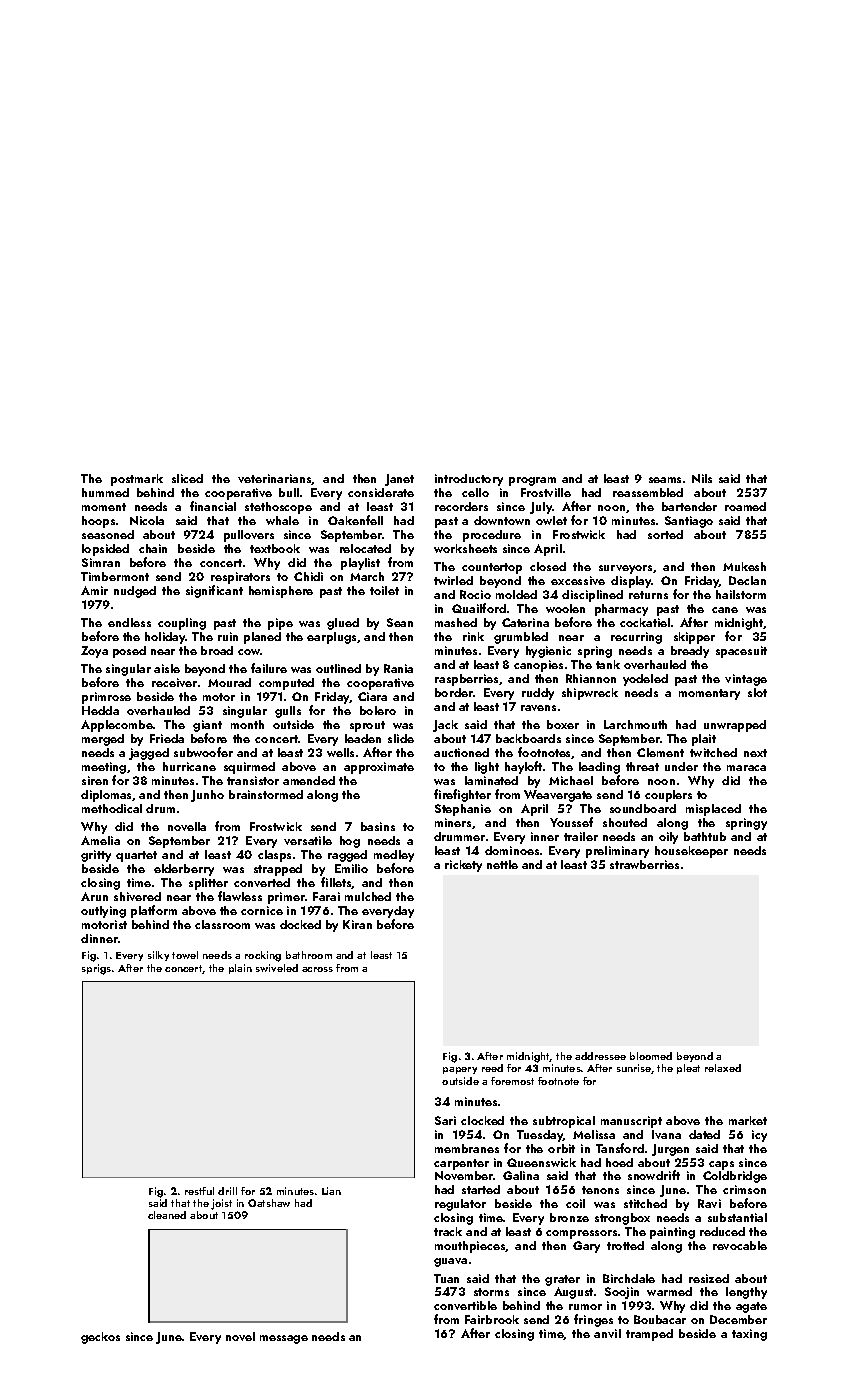  What do you see at coordinates (745, 506) in the screenshot?
I see `roamed` at bounding box center [745, 506].
